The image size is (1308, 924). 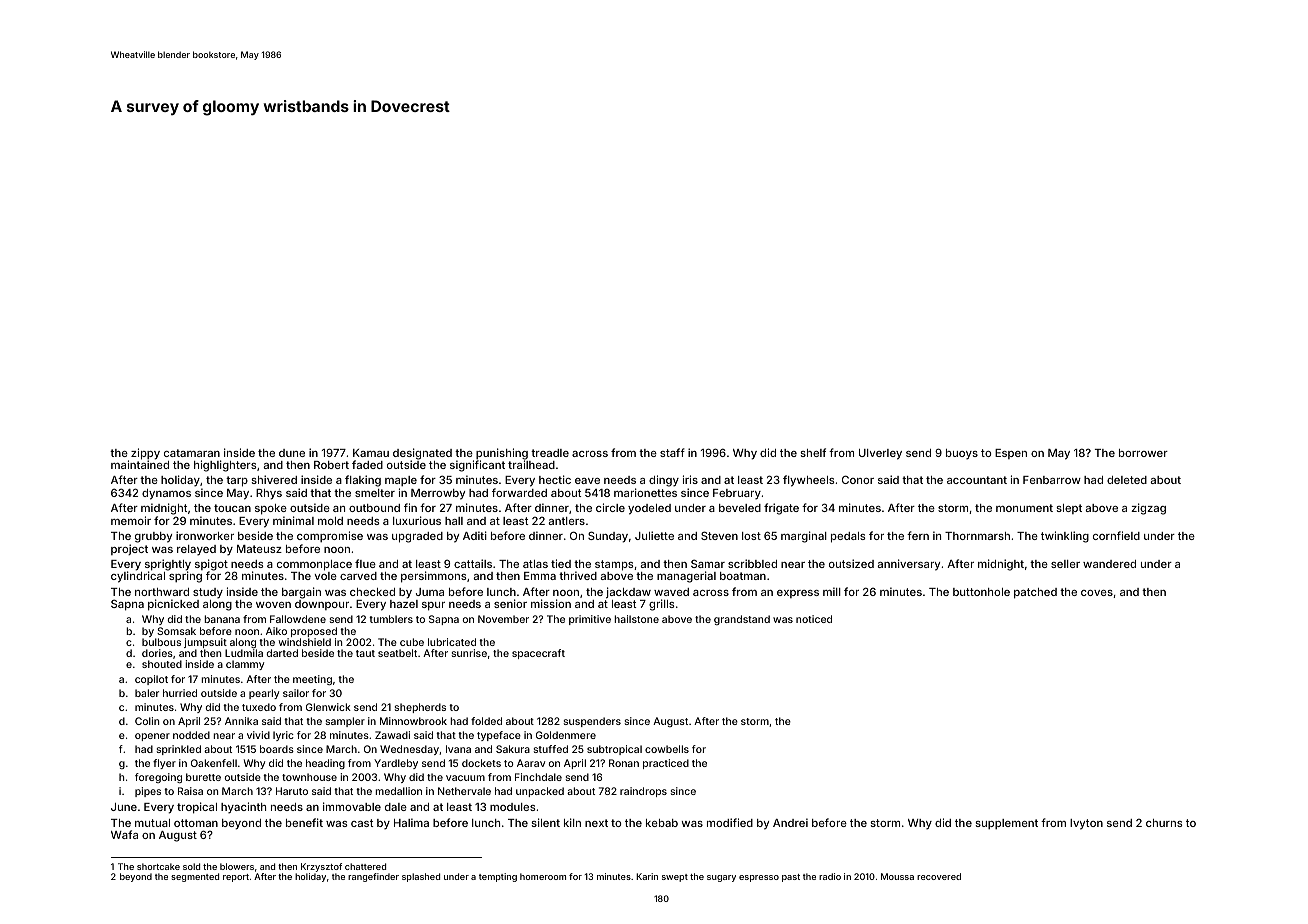 What do you see at coordinates (1164, 823) in the screenshot?
I see `churns` at bounding box center [1164, 823].
